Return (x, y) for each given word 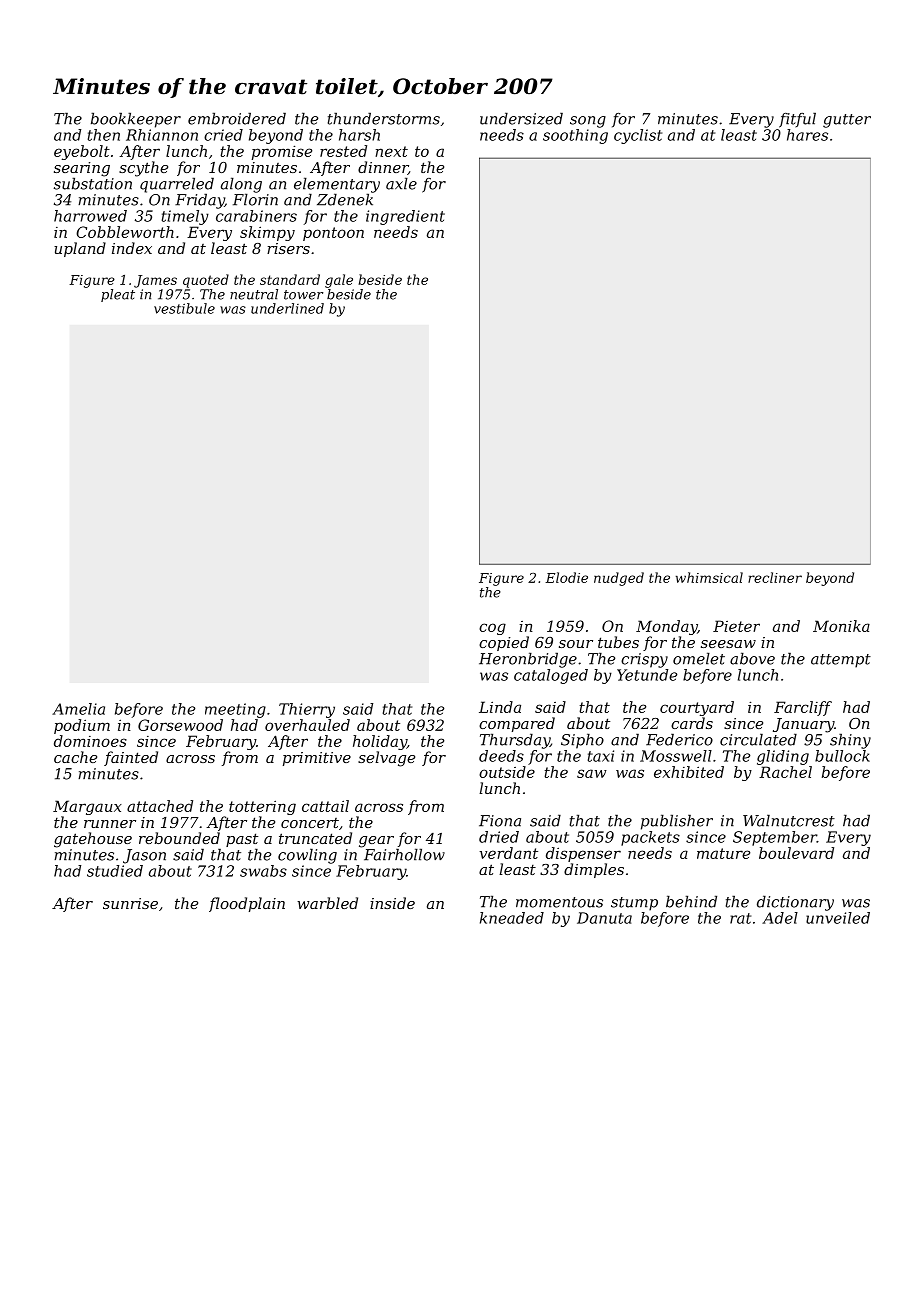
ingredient (405, 217)
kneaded (512, 918)
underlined (287, 308)
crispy (644, 660)
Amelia (78, 709)
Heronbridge (528, 660)
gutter (847, 121)
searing (82, 169)
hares (807, 135)
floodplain (247, 904)
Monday (666, 627)
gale (339, 281)
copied (504, 643)
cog (492, 629)
